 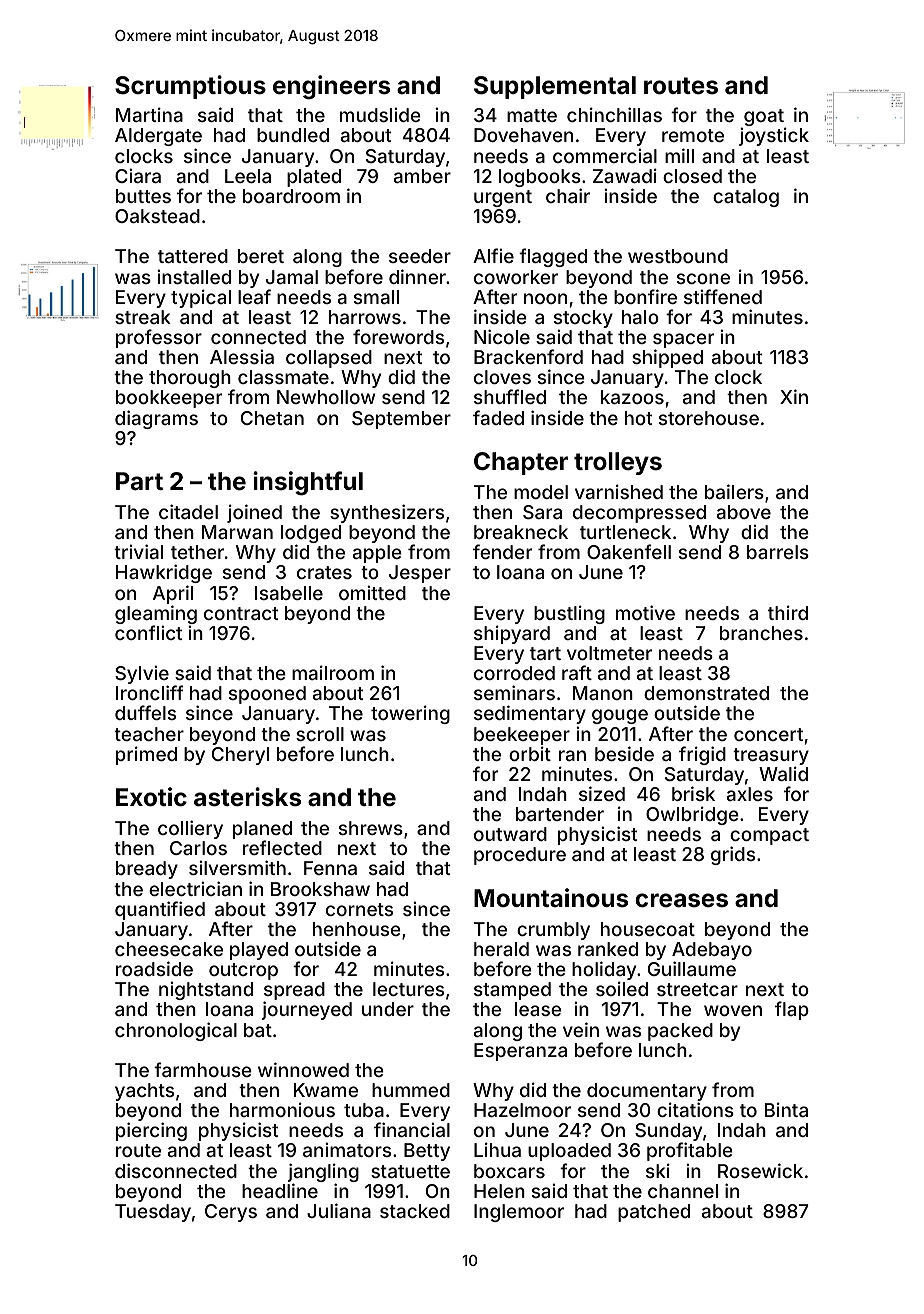 What do you see at coordinates (520, 1052) in the screenshot?
I see `Esperanza` at bounding box center [520, 1052].
